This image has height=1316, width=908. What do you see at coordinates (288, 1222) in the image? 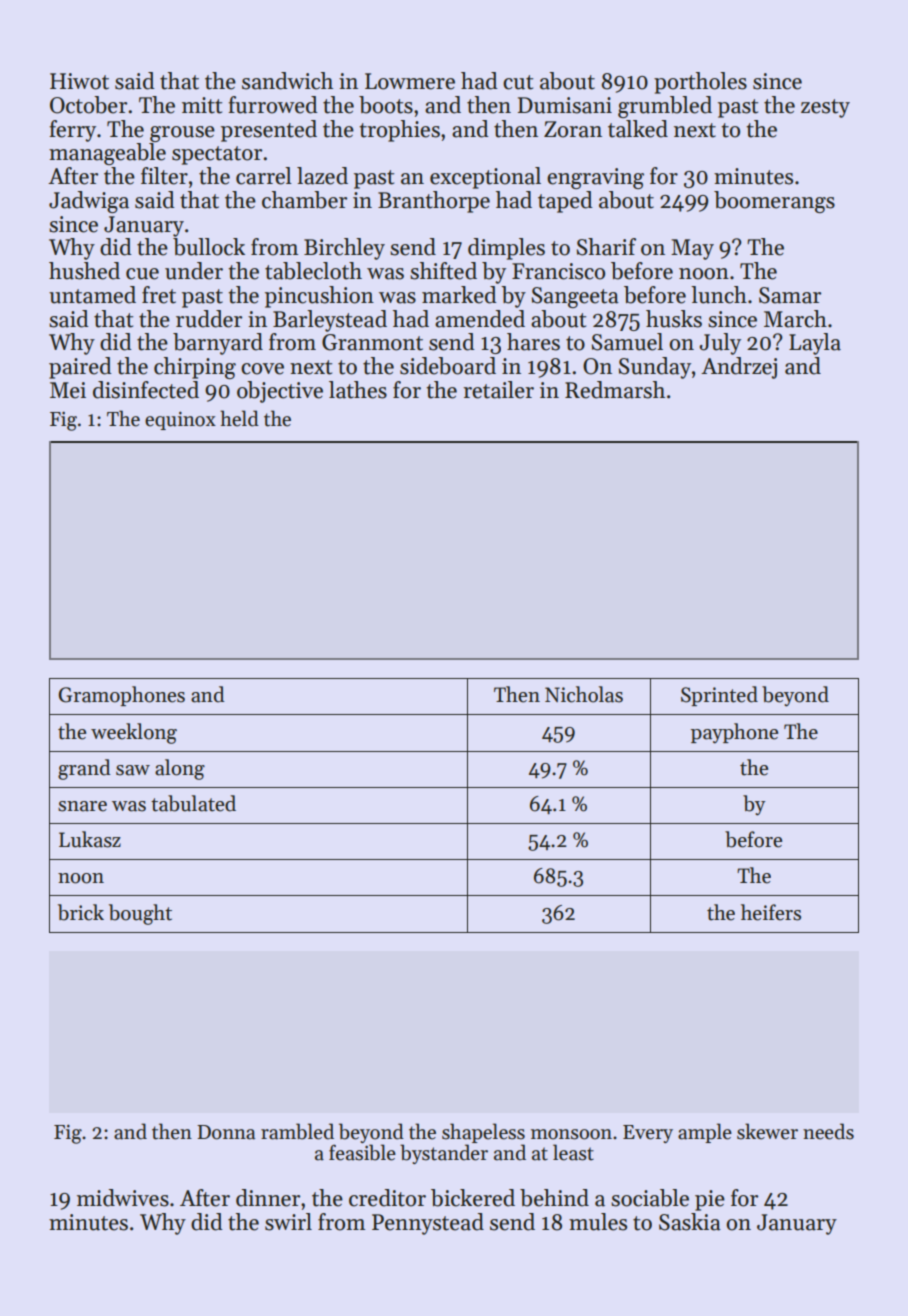
I see `swirl` at bounding box center [288, 1222].
